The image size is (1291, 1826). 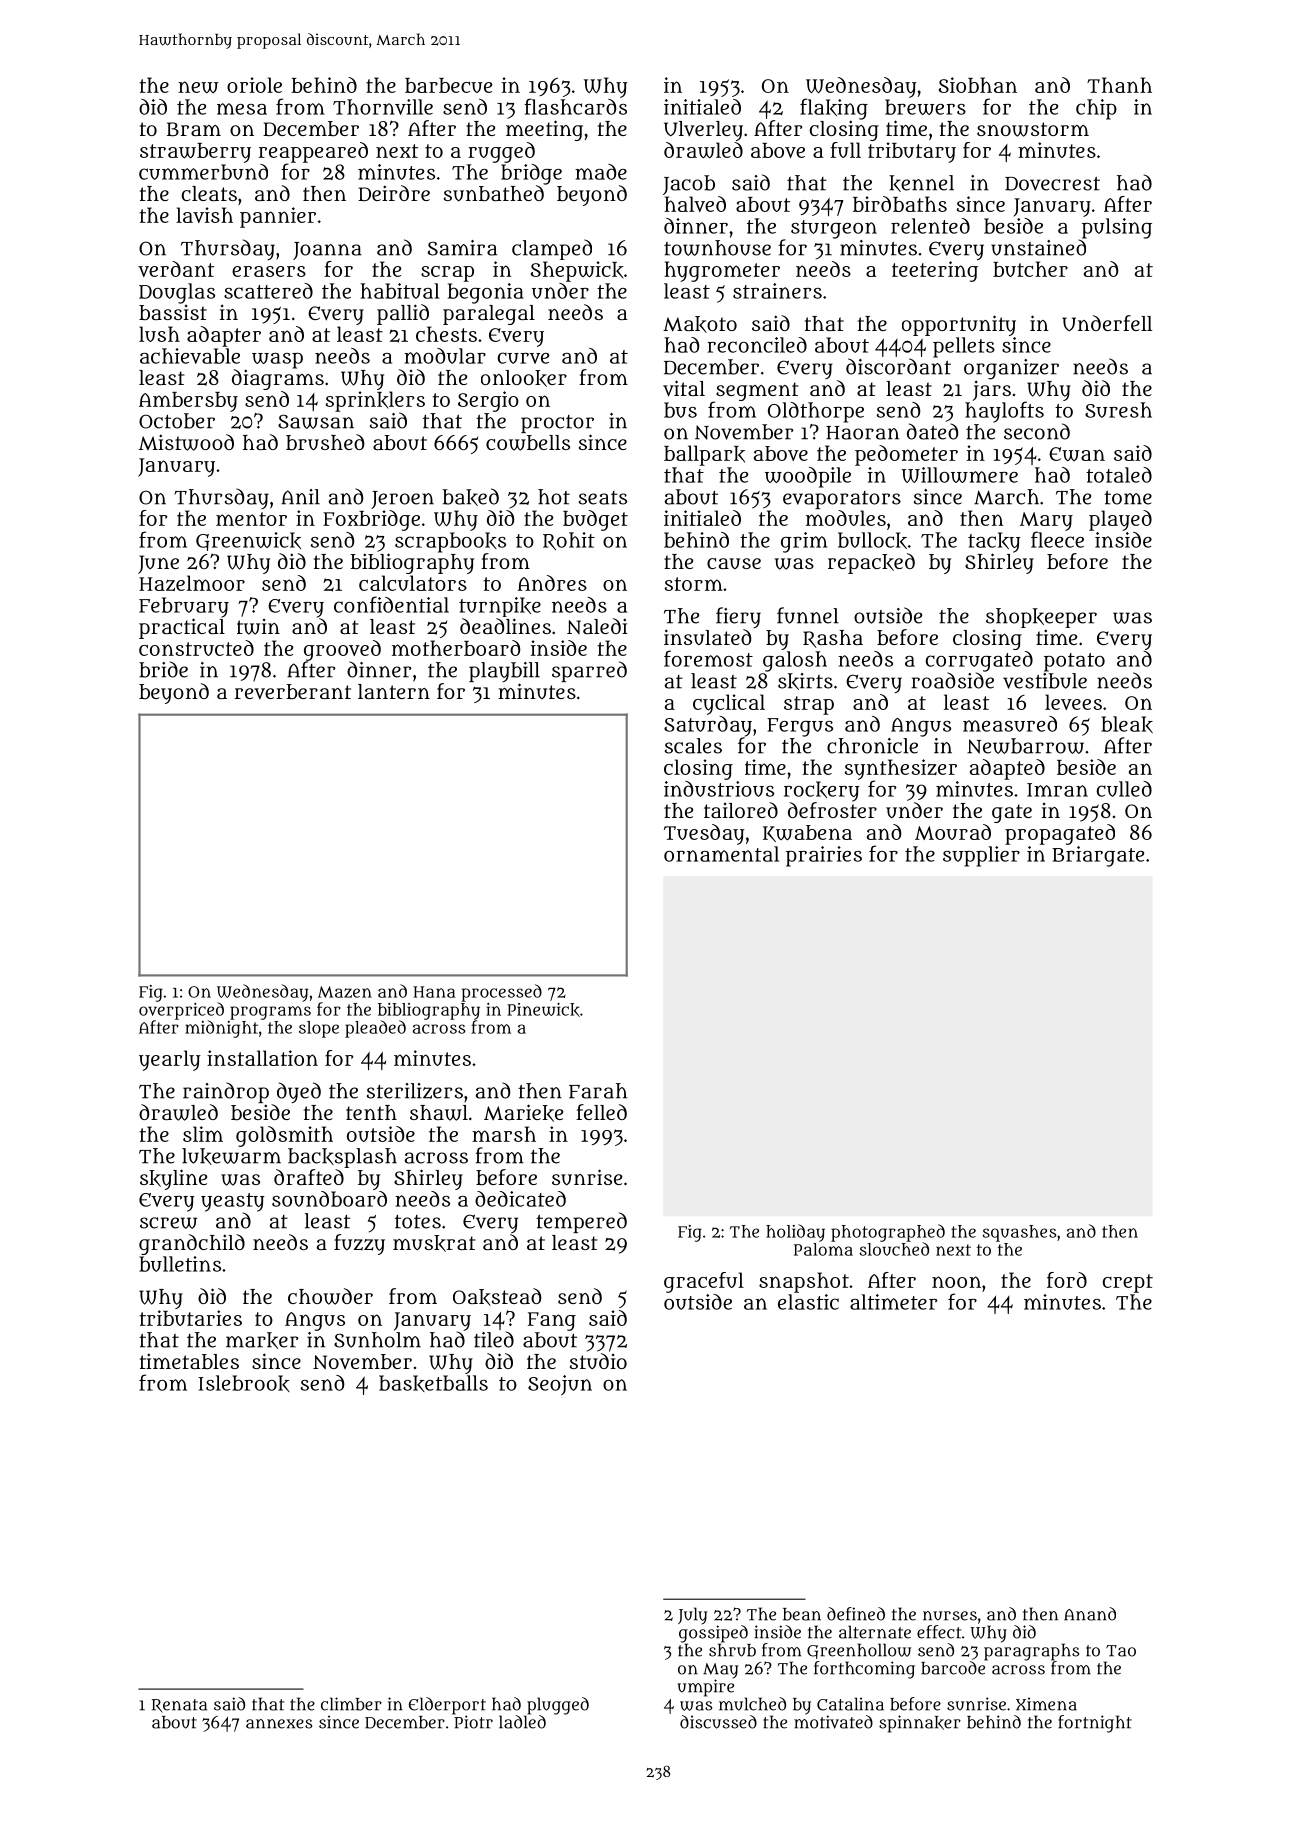 I want to click on graceful, so click(x=704, y=1282).
